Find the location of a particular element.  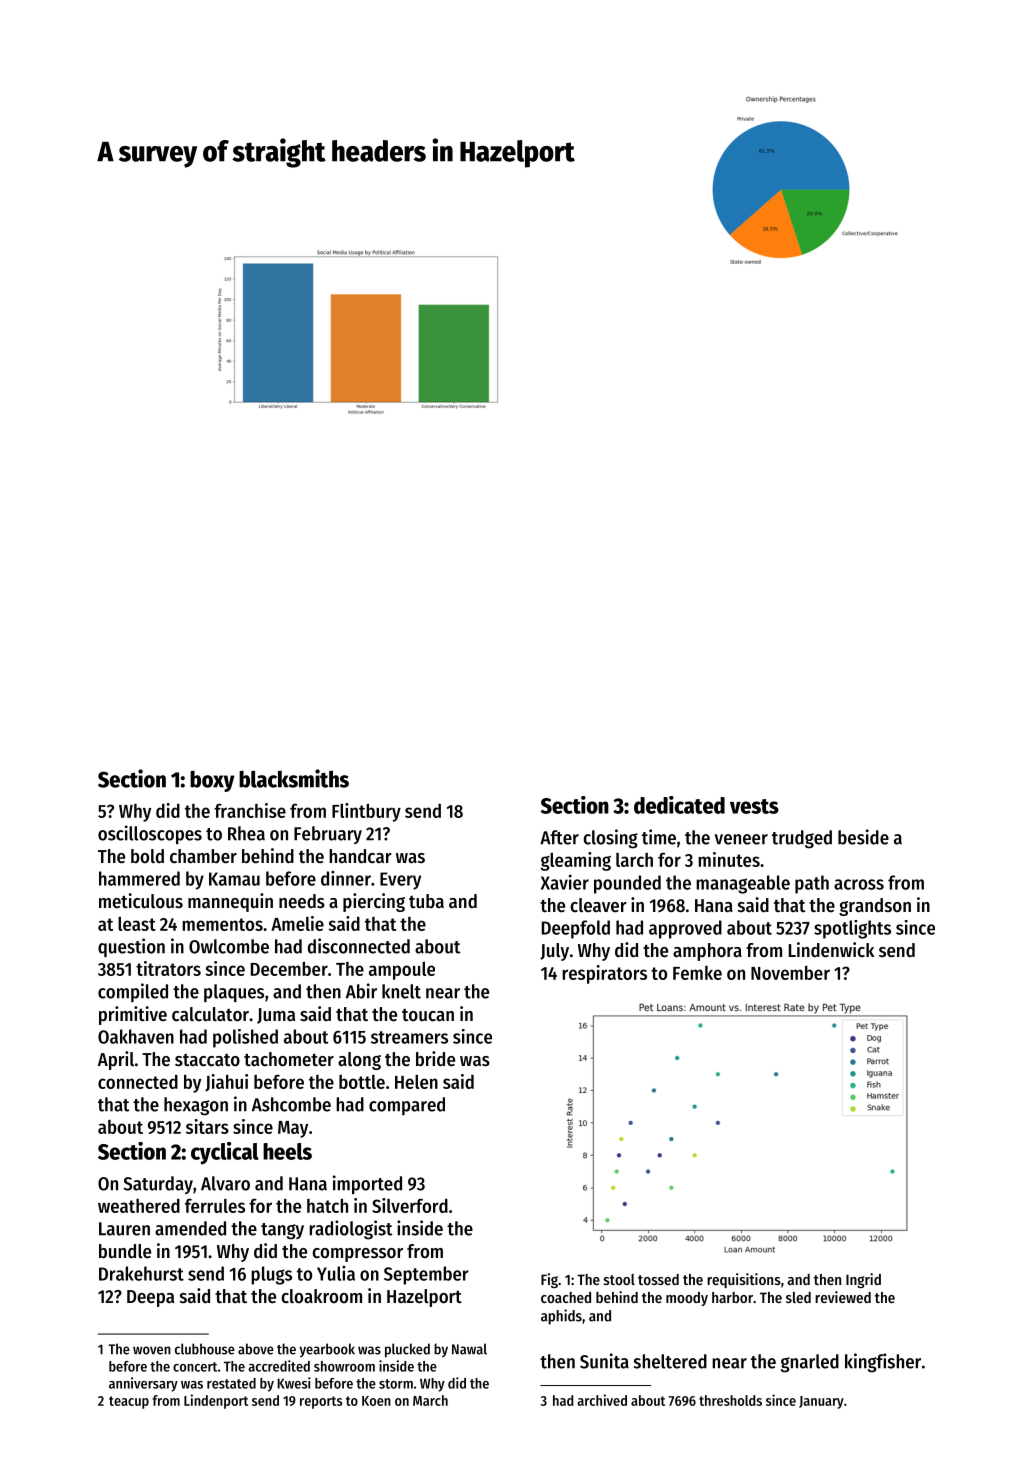

beside is located at coordinates (863, 837).
